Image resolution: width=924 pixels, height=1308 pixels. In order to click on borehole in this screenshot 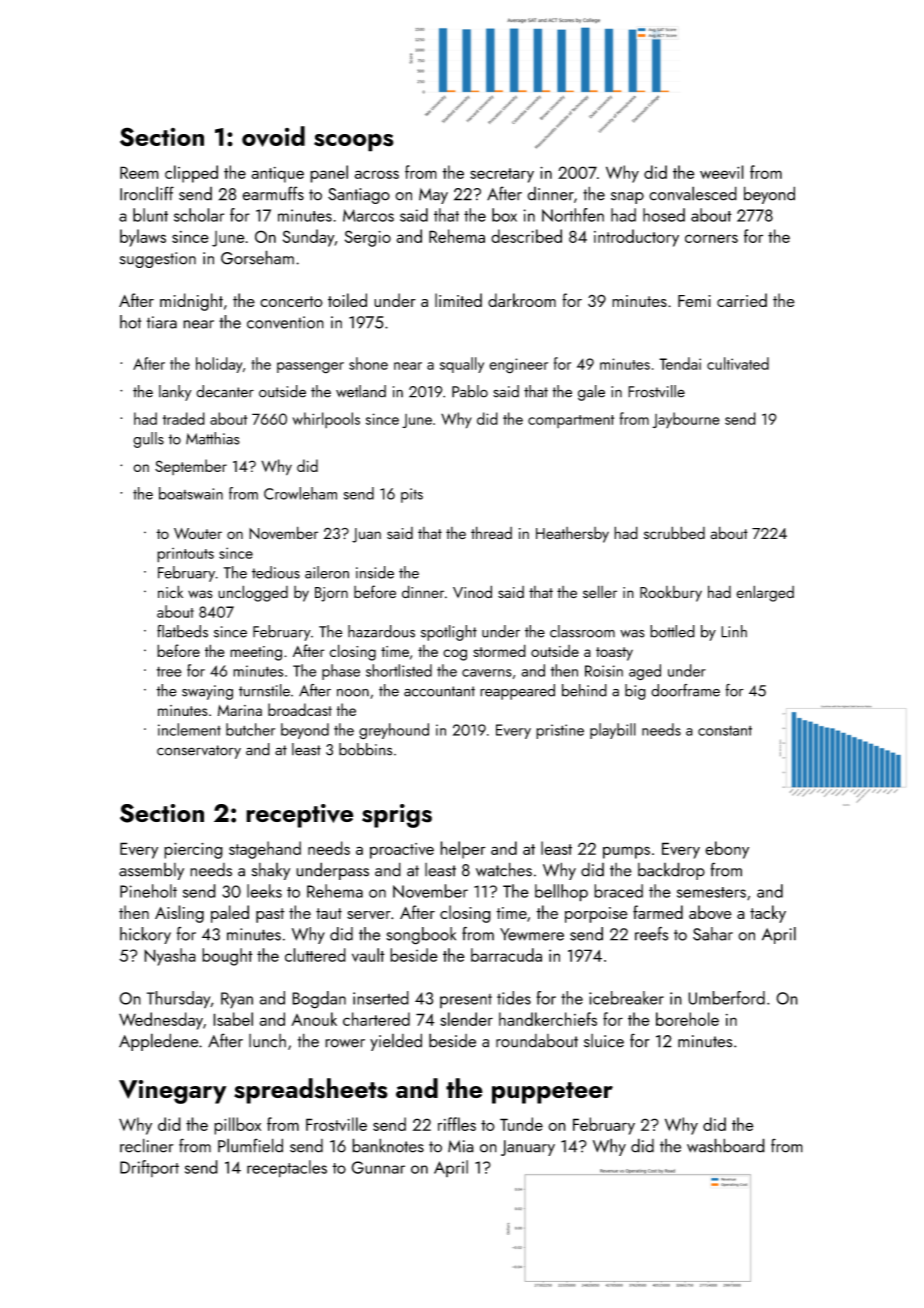, I will do `click(687, 1019)`.
